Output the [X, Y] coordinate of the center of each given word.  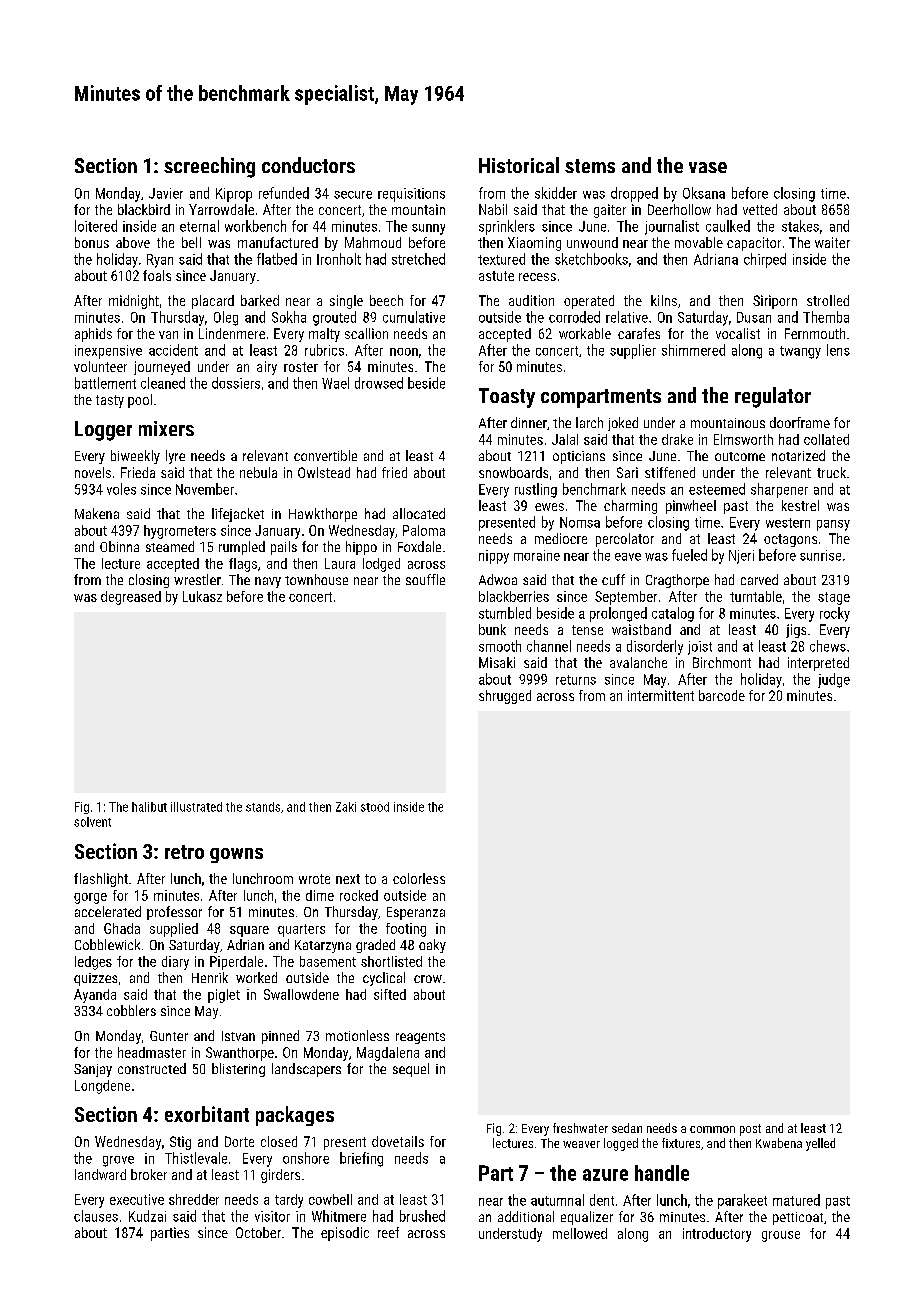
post [750, 1130]
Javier [166, 193]
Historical [519, 165]
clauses [96, 1216]
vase [708, 167]
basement [328, 961]
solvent [92, 822]
